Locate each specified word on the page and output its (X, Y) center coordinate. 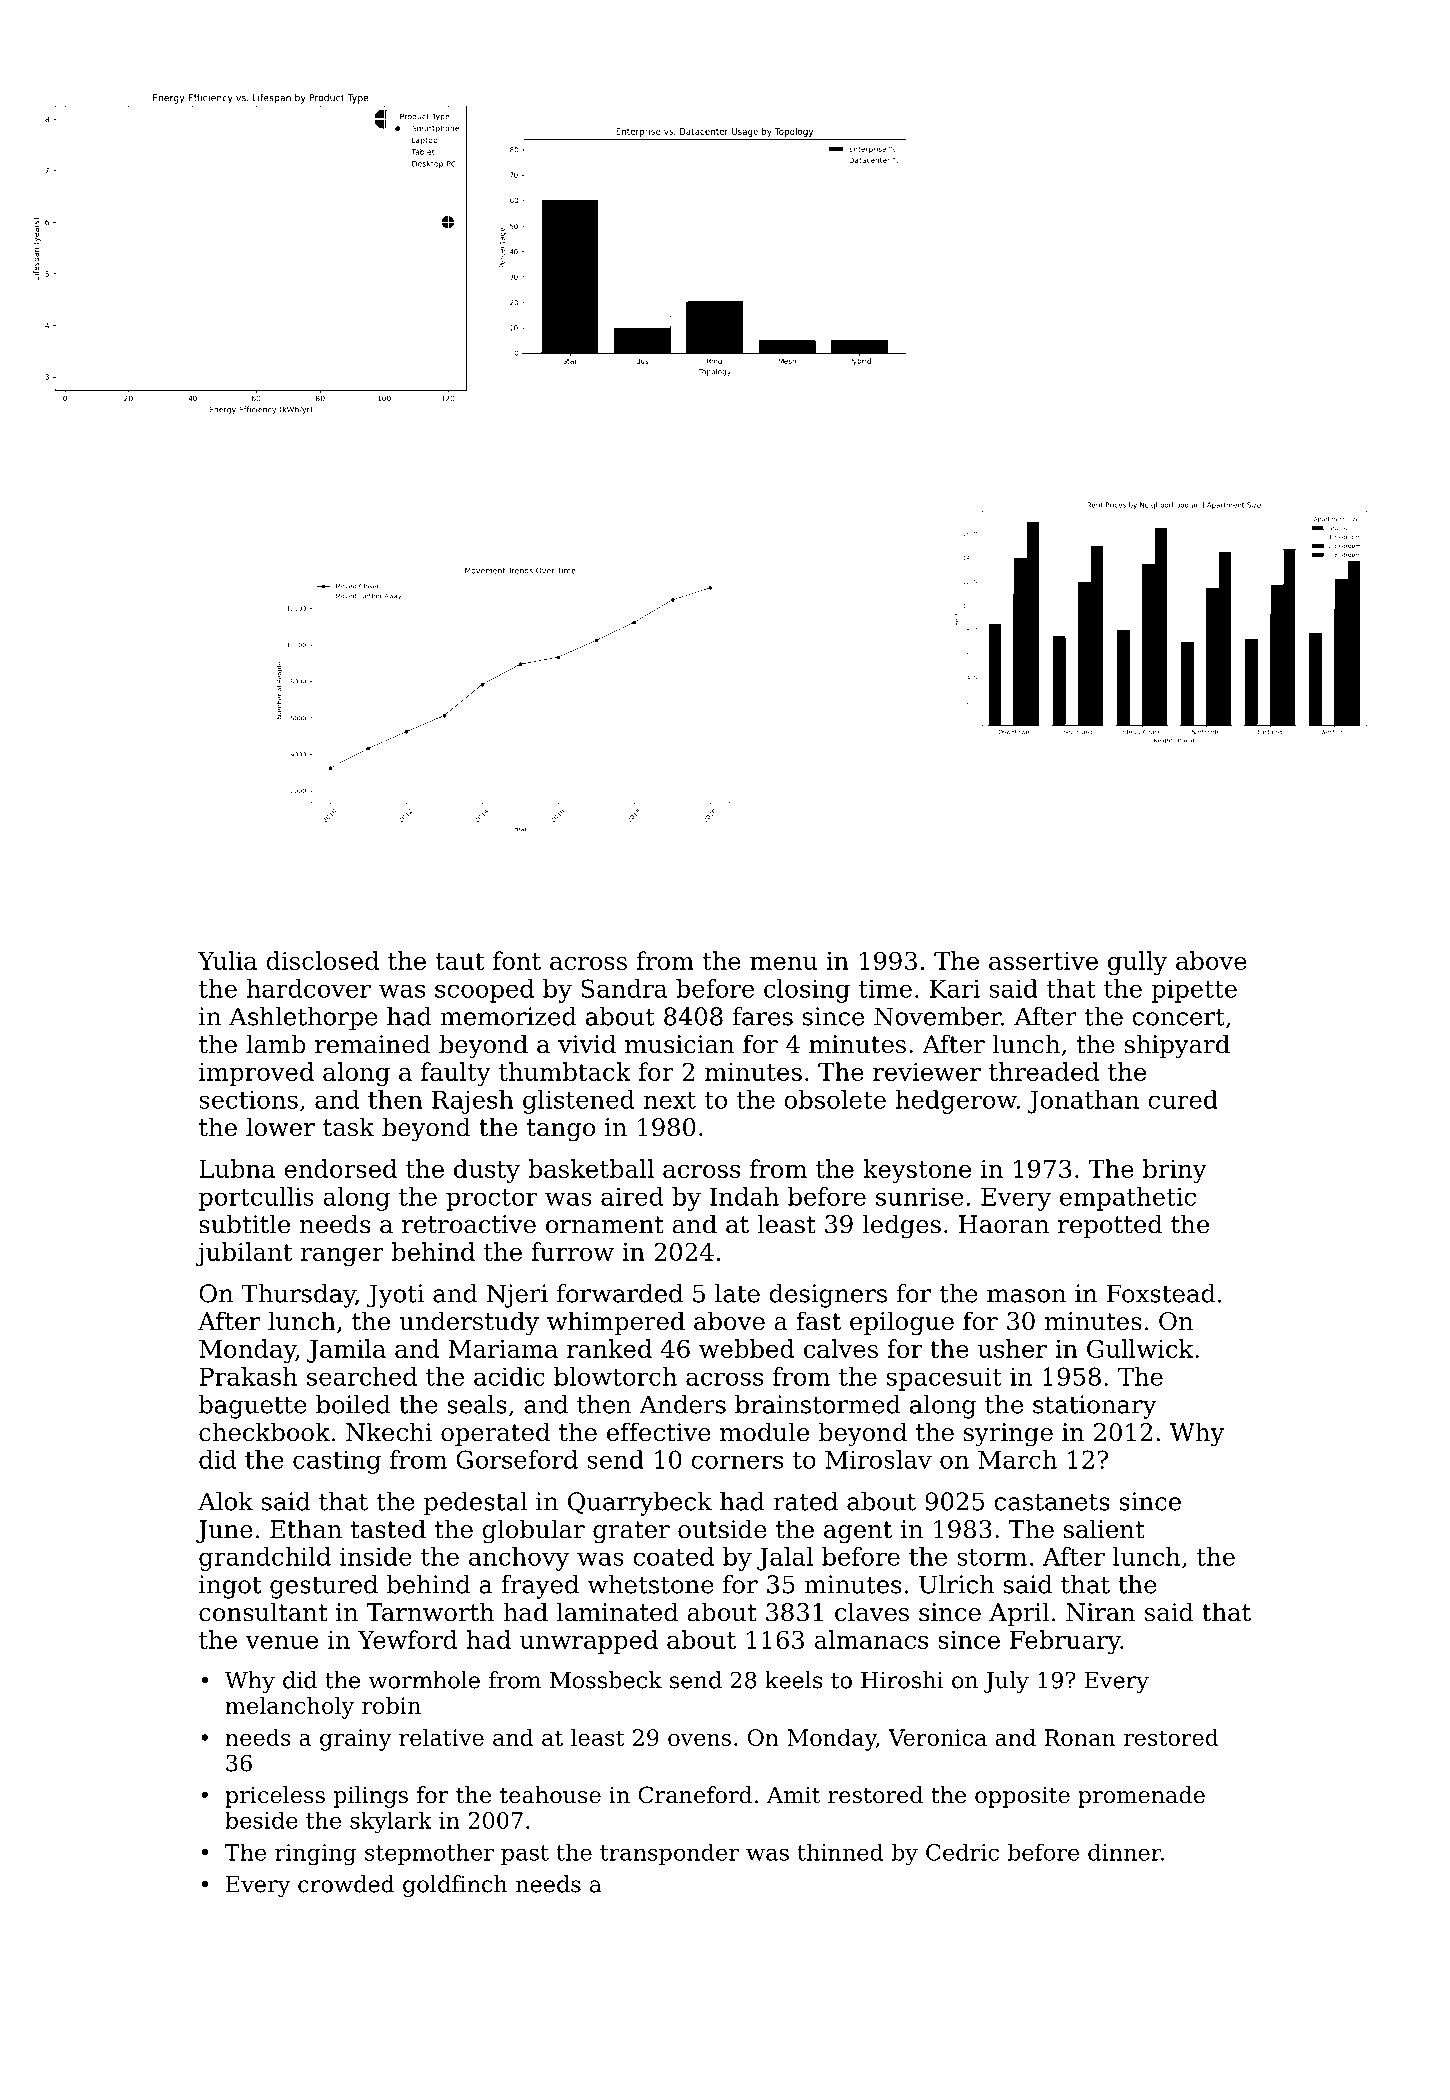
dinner (1124, 1852)
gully (1137, 963)
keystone (917, 1171)
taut (459, 961)
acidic (509, 1376)
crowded (346, 1884)
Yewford (408, 1639)
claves (872, 1612)
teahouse (550, 1795)
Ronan (1080, 1737)
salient (1104, 1529)
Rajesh (473, 1102)
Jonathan (1083, 1102)
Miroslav (878, 1459)
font (517, 960)
